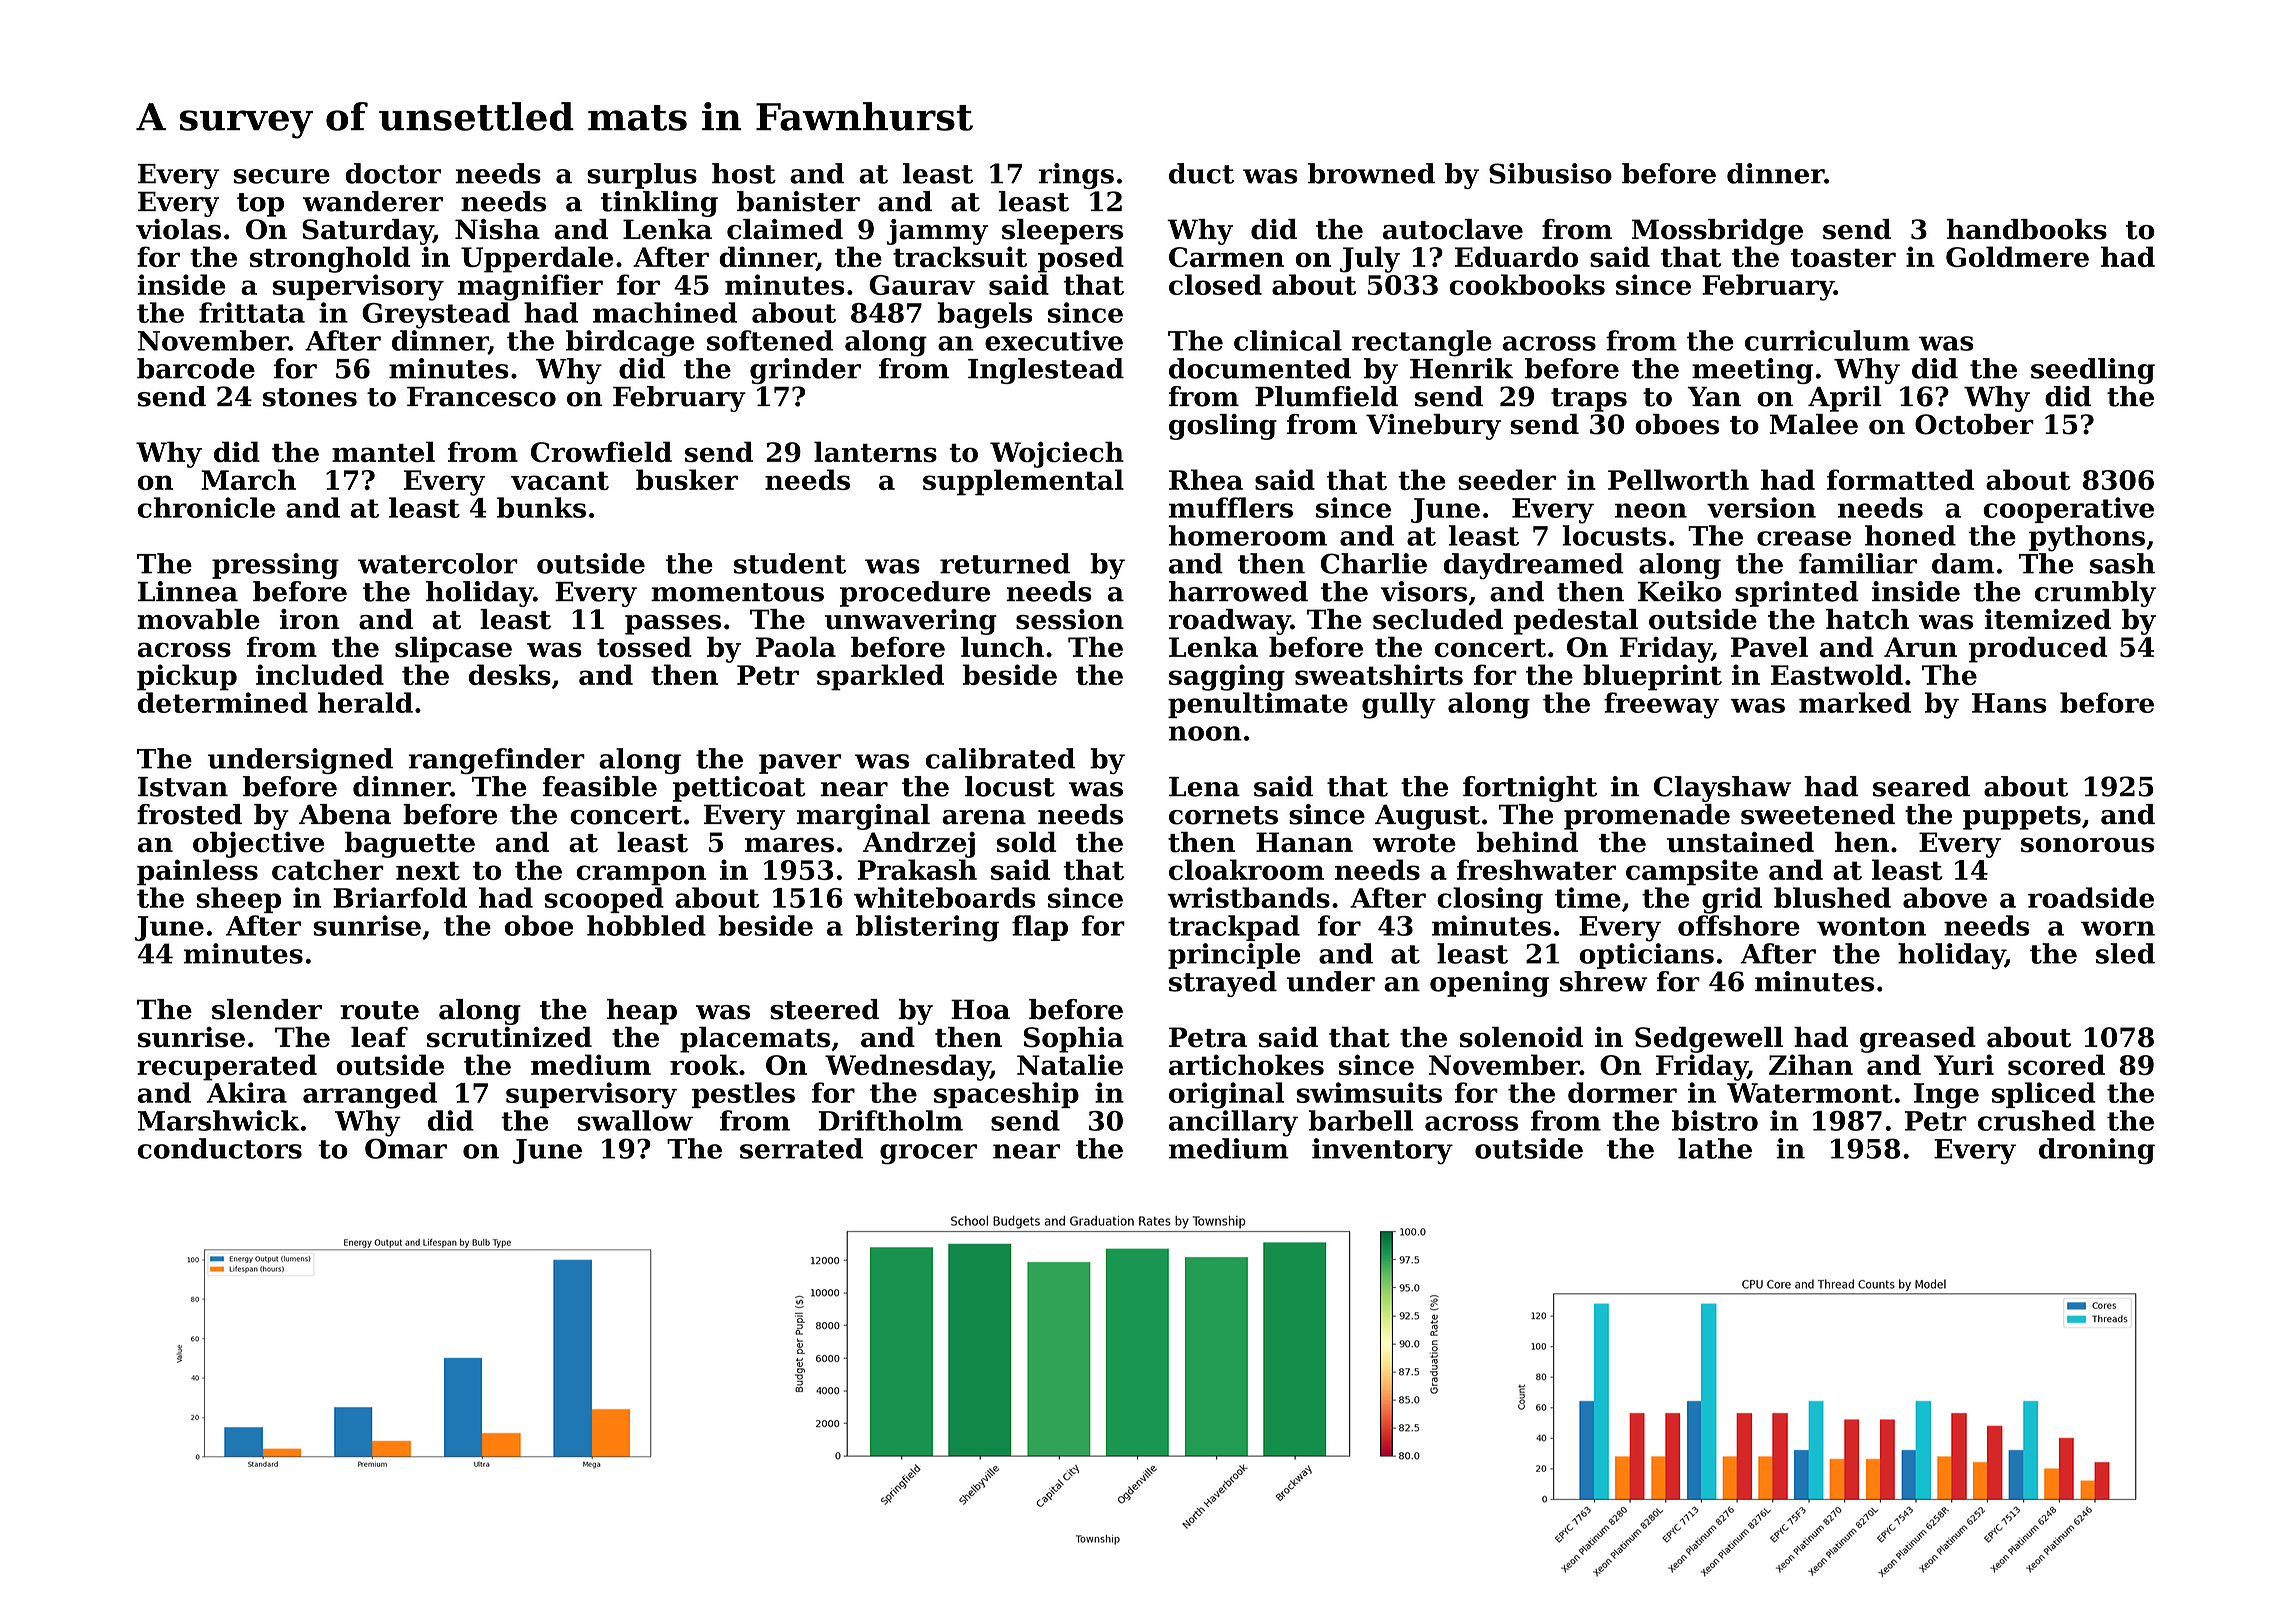  I want to click on lathe, so click(1715, 1148).
